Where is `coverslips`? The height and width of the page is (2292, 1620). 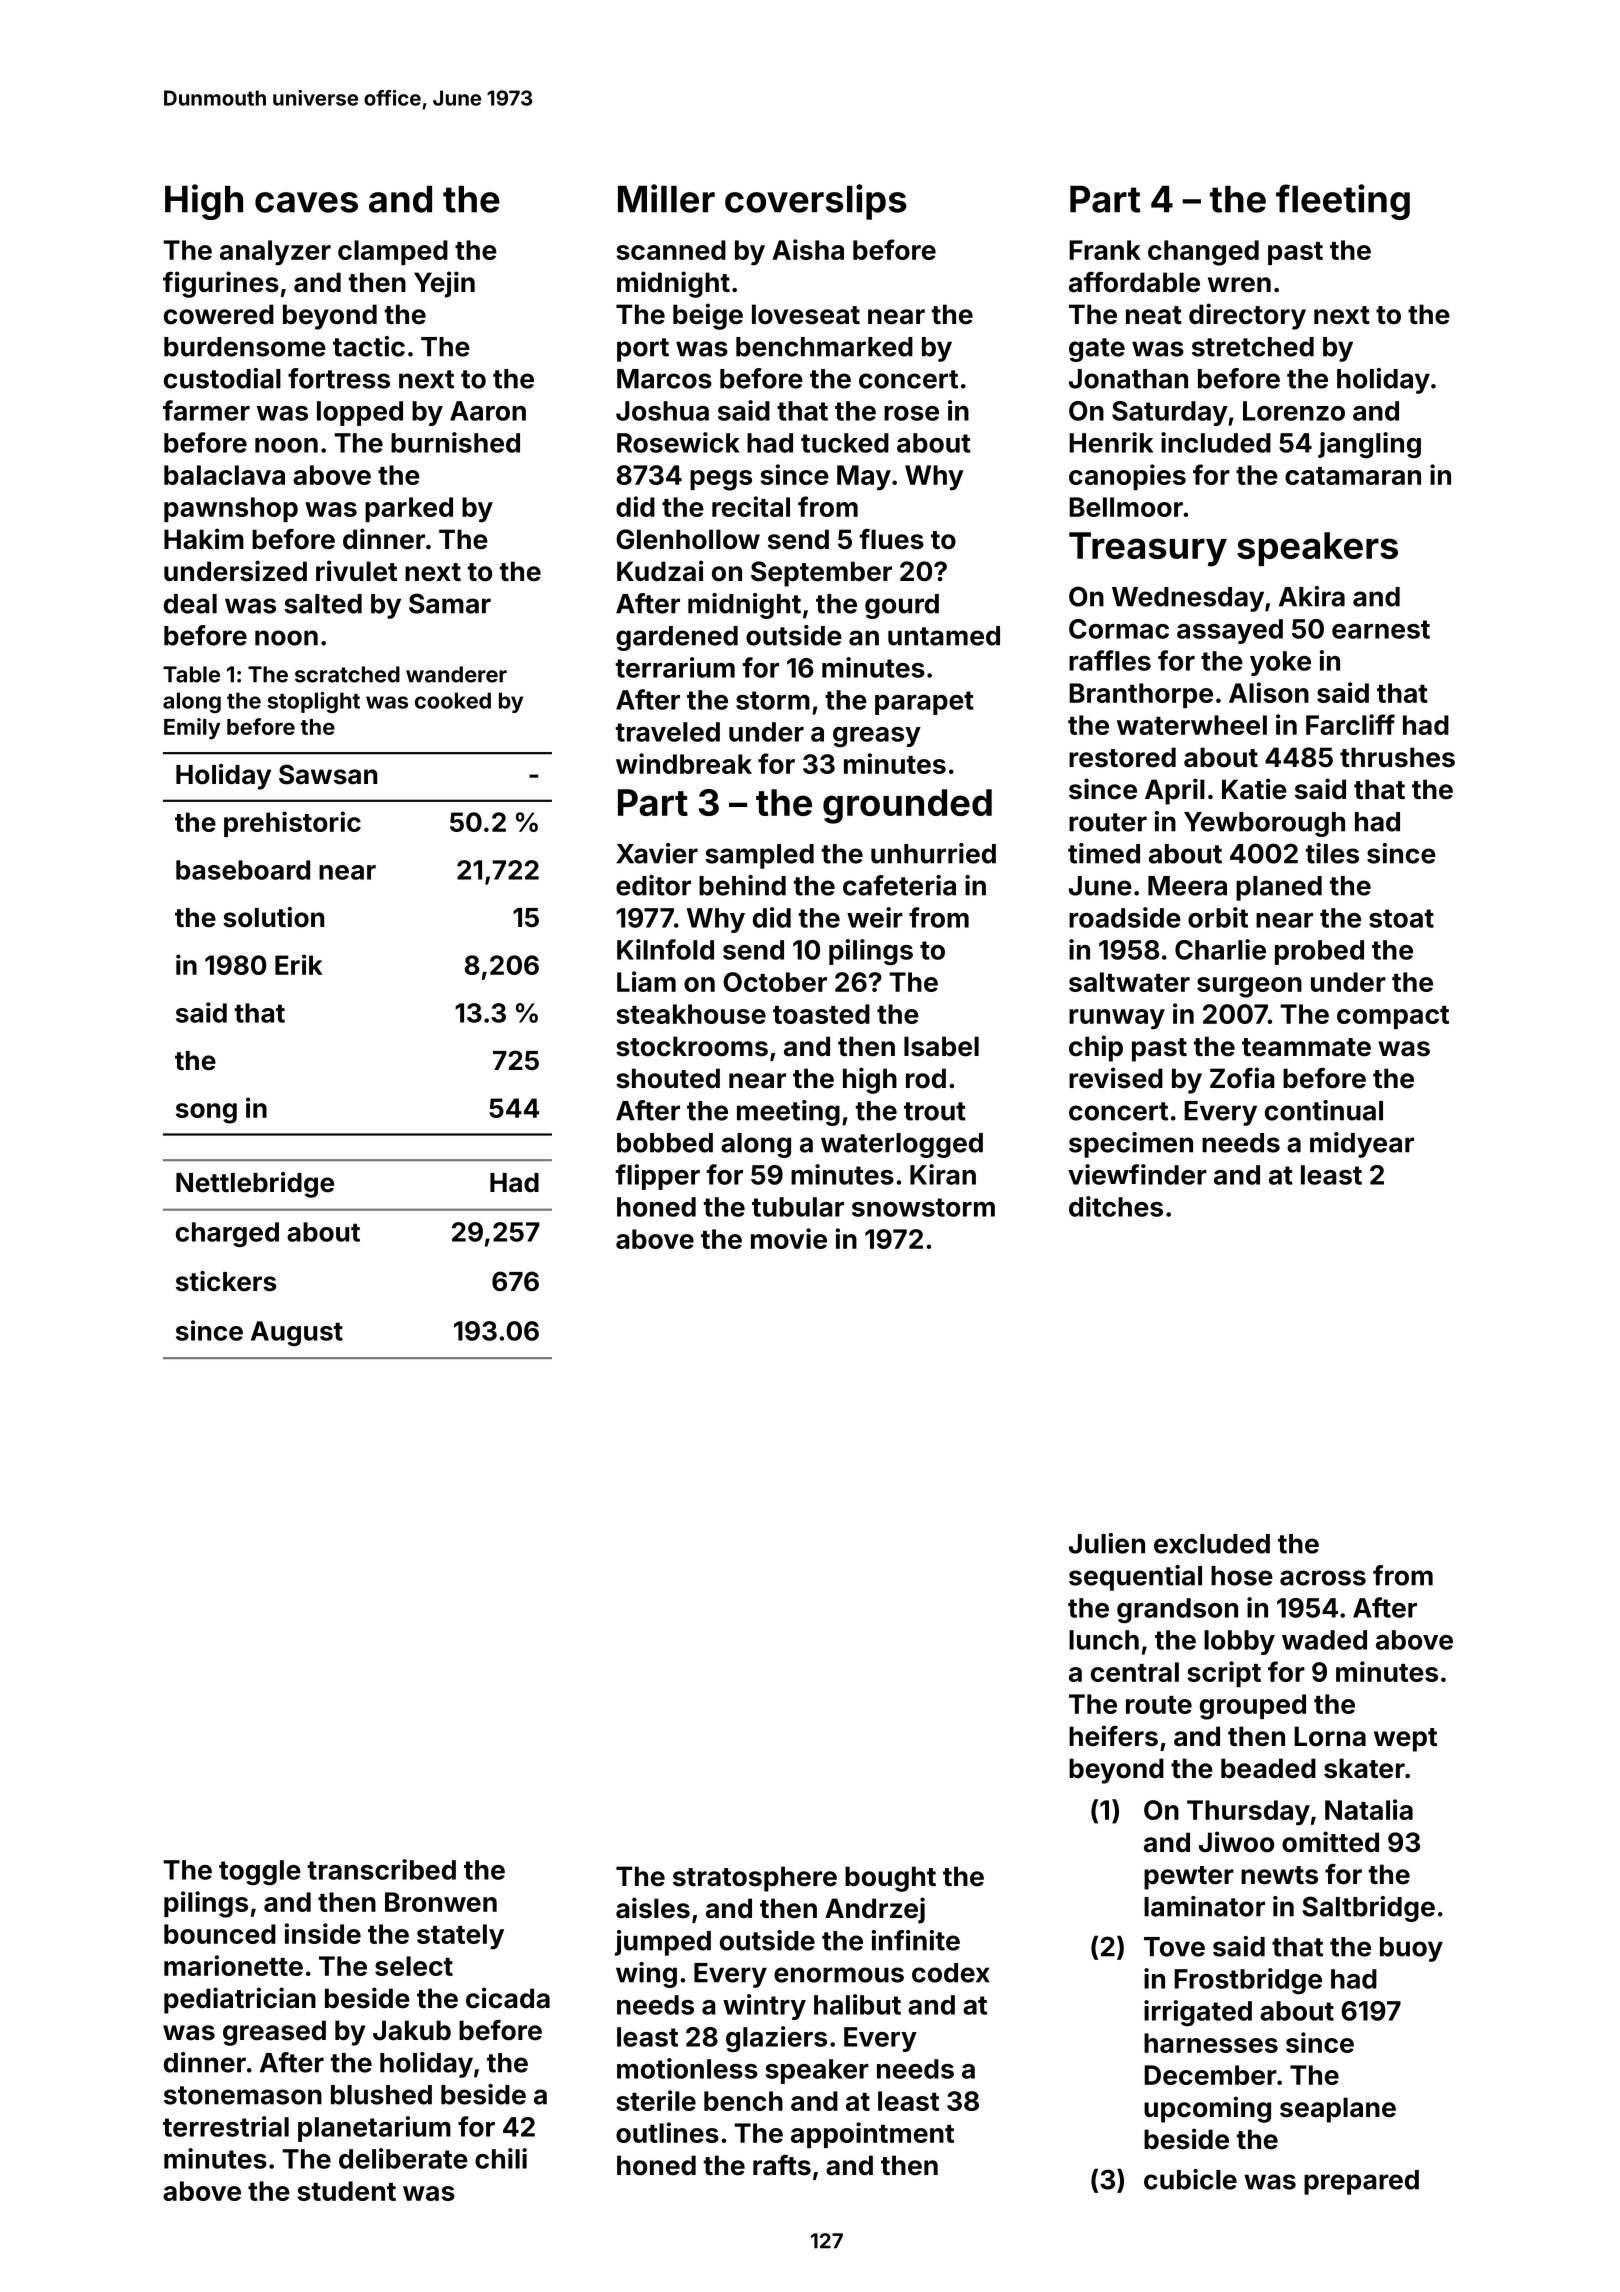 coverslips is located at coordinates (816, 202).
